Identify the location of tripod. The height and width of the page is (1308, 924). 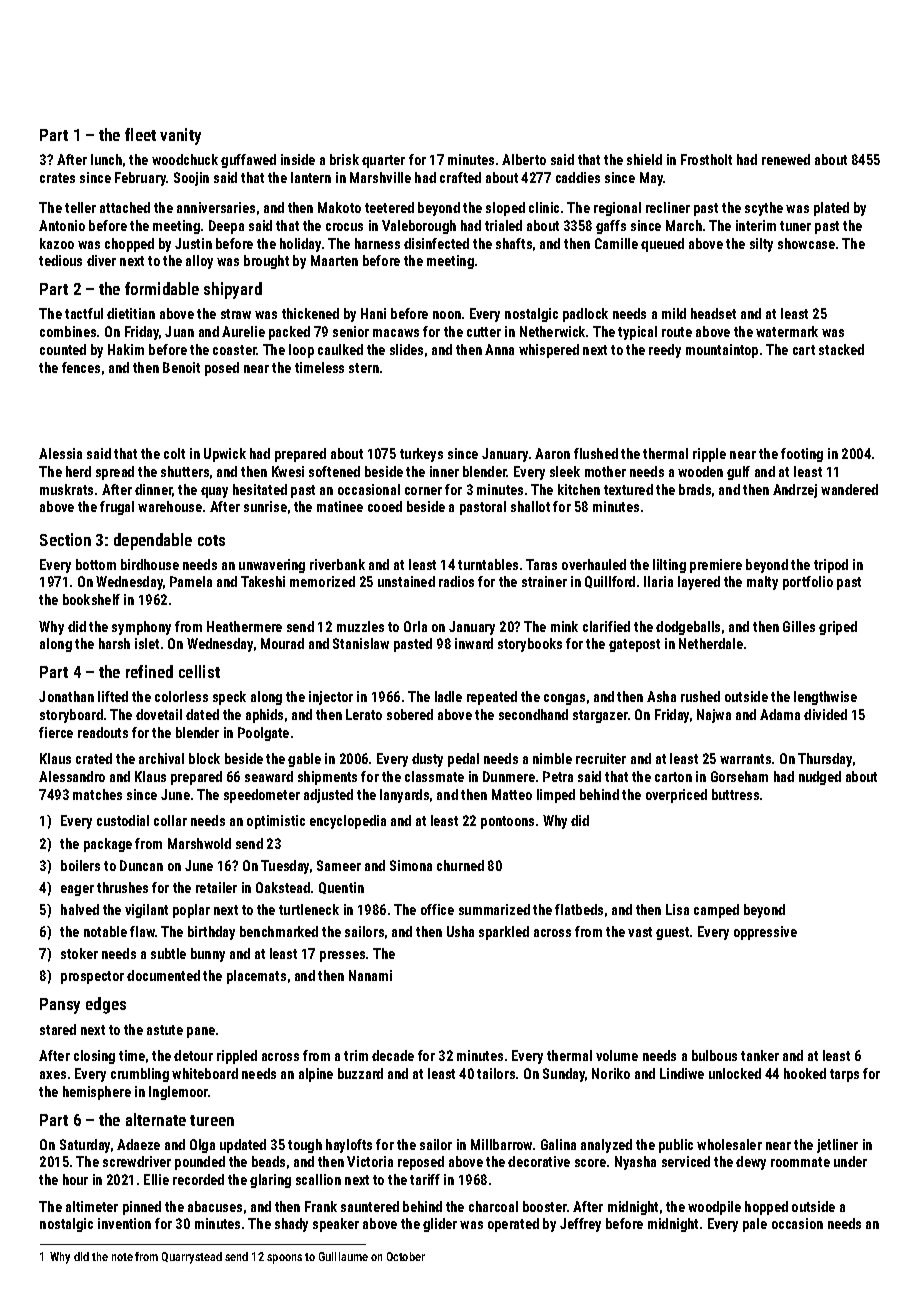
(831, 566).
